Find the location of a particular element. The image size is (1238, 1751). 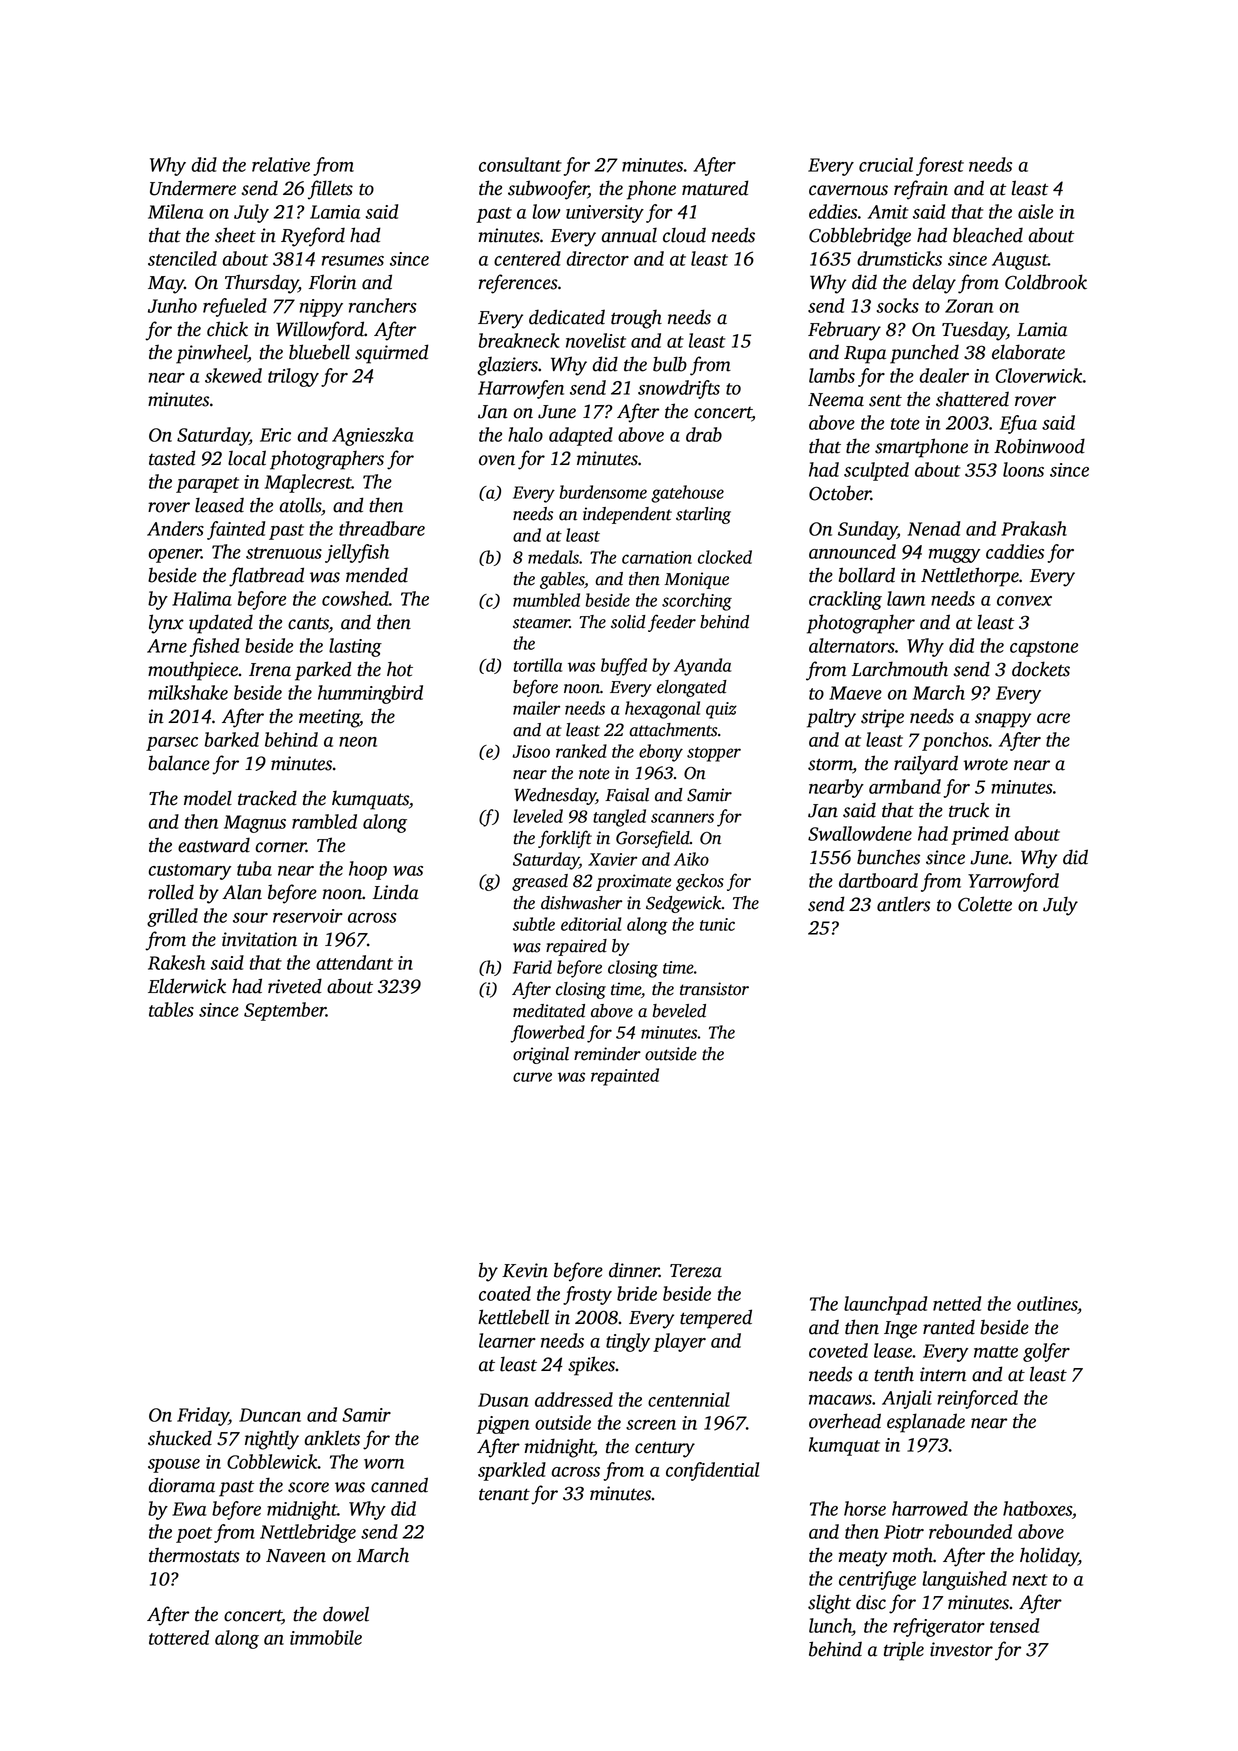

frosty is located at coordinates (587, 1295).
